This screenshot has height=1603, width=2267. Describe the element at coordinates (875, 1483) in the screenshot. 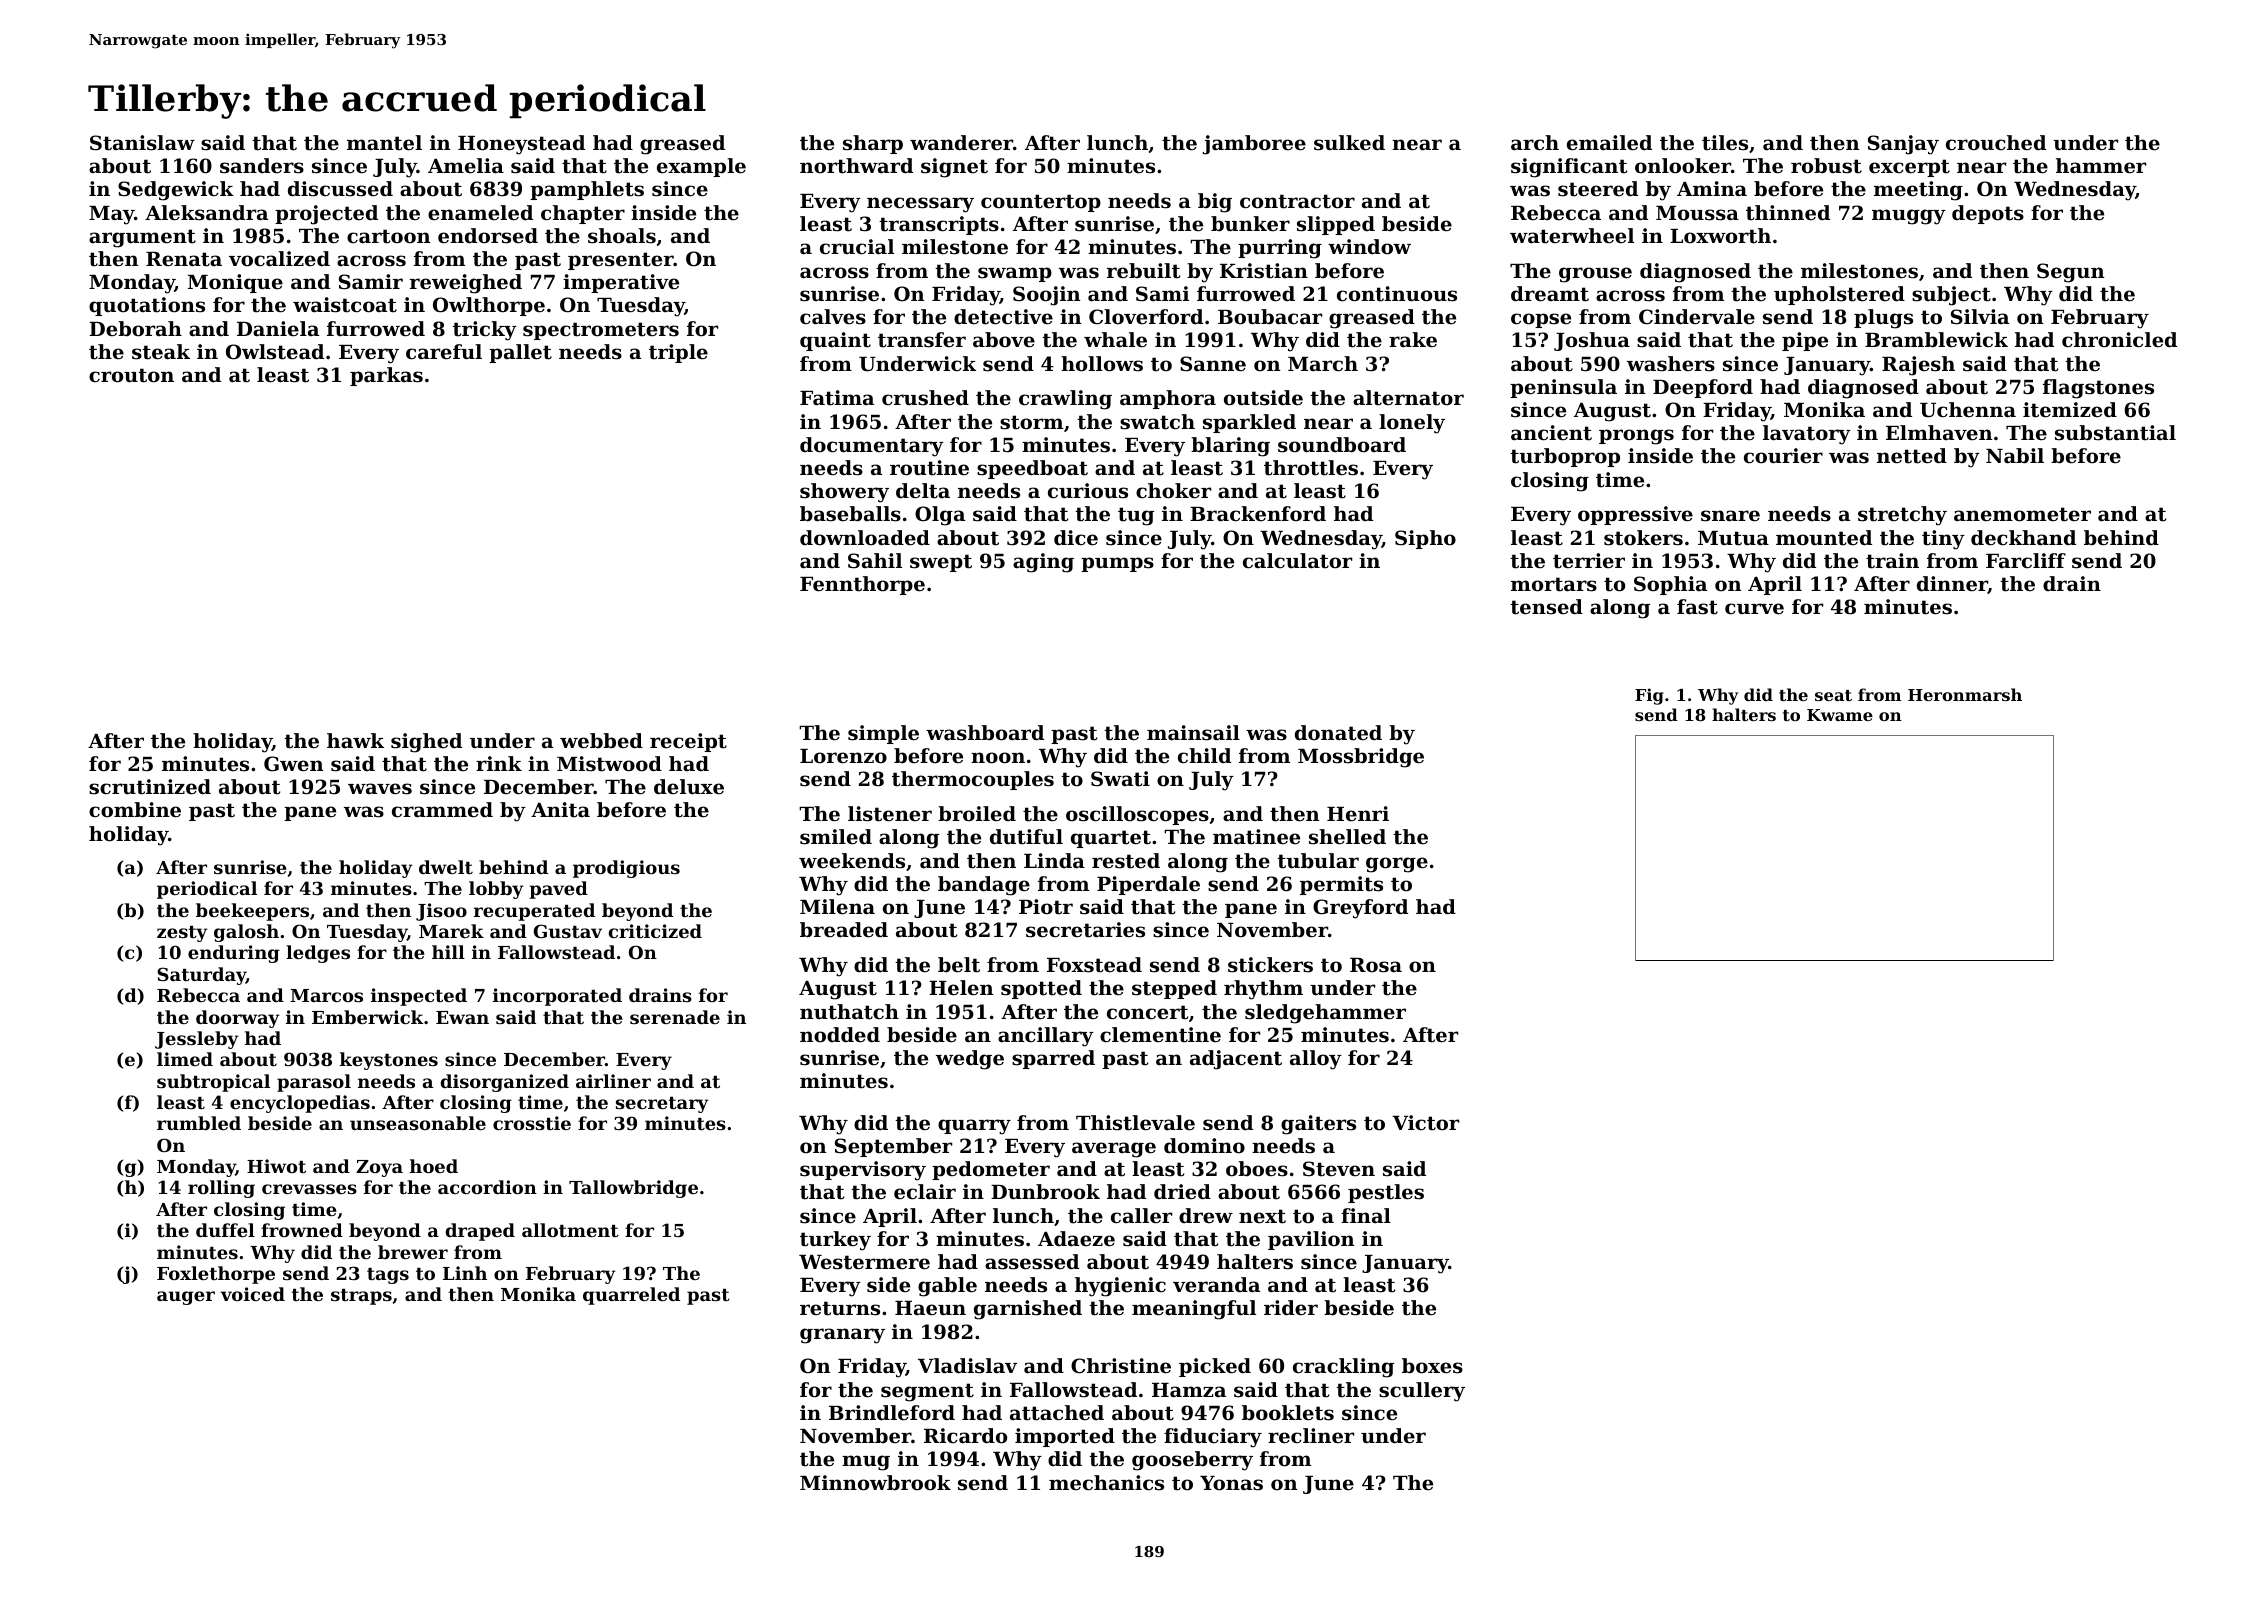

I see `Minnowbrook` at that location.
